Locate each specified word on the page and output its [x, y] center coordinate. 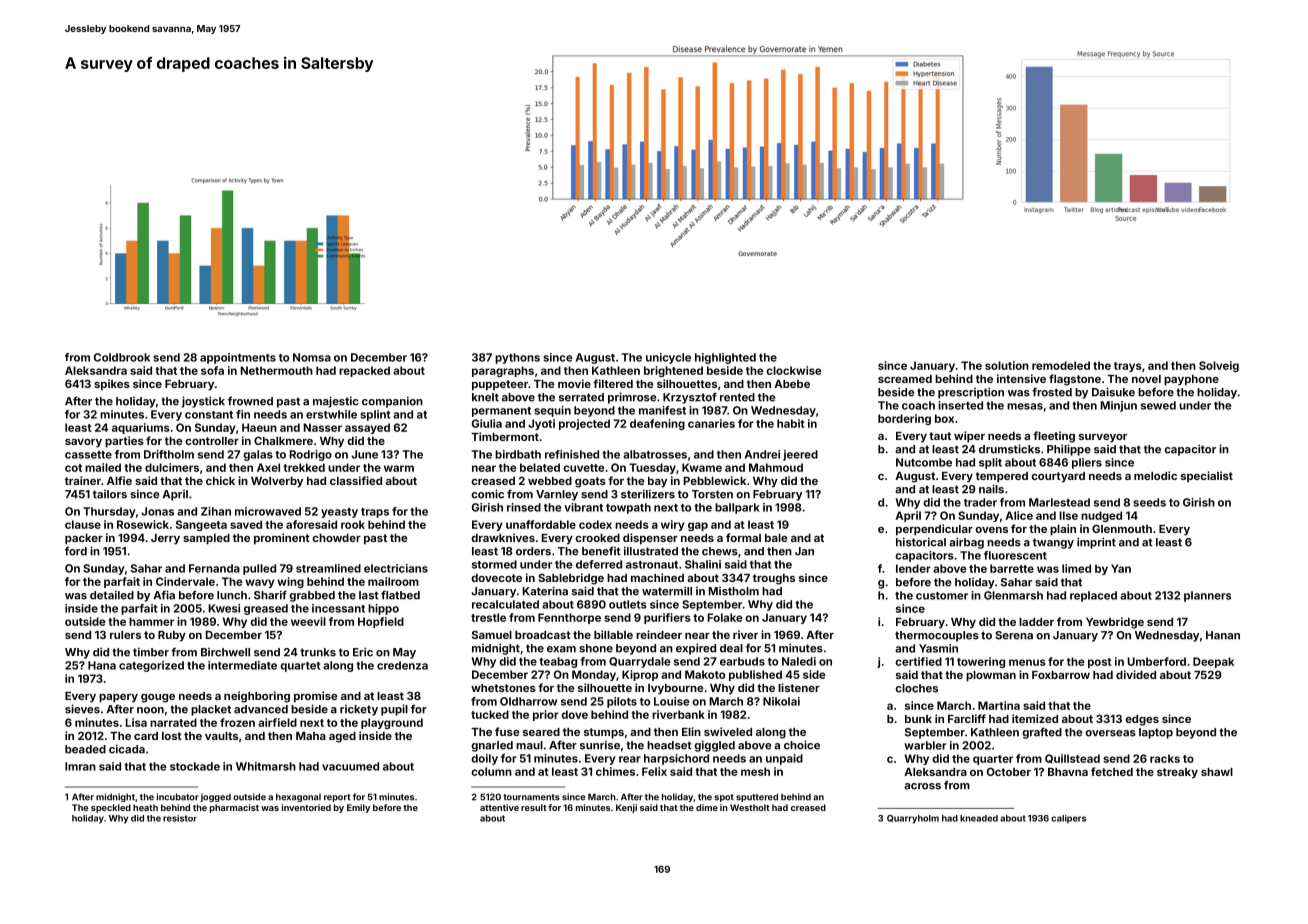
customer [942, 596]
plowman [991, 676]
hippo [383, 609]
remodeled [1061, 365]
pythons [517, 358]
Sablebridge [571, 579]
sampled [206, 539]
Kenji [626, 808]
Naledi [799, 661]
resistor [180, 818]
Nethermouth [276, 370]
